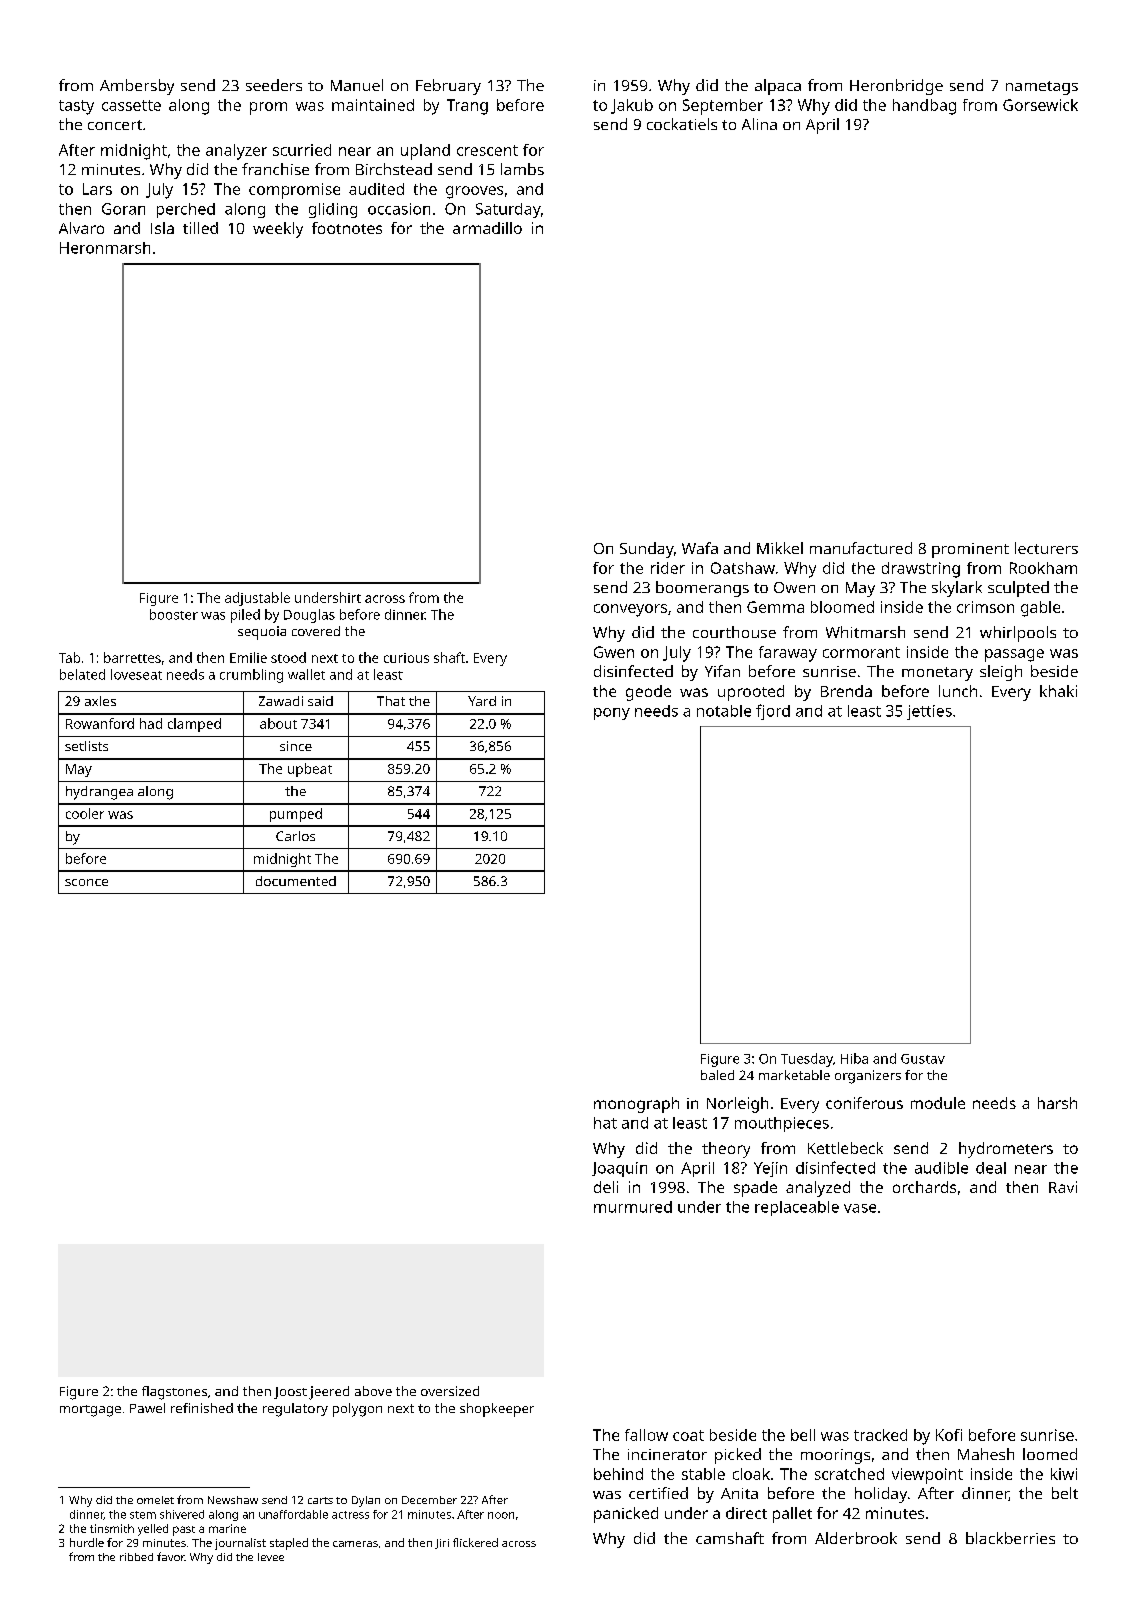  I want to click on Sunday, so click(647, 550).
